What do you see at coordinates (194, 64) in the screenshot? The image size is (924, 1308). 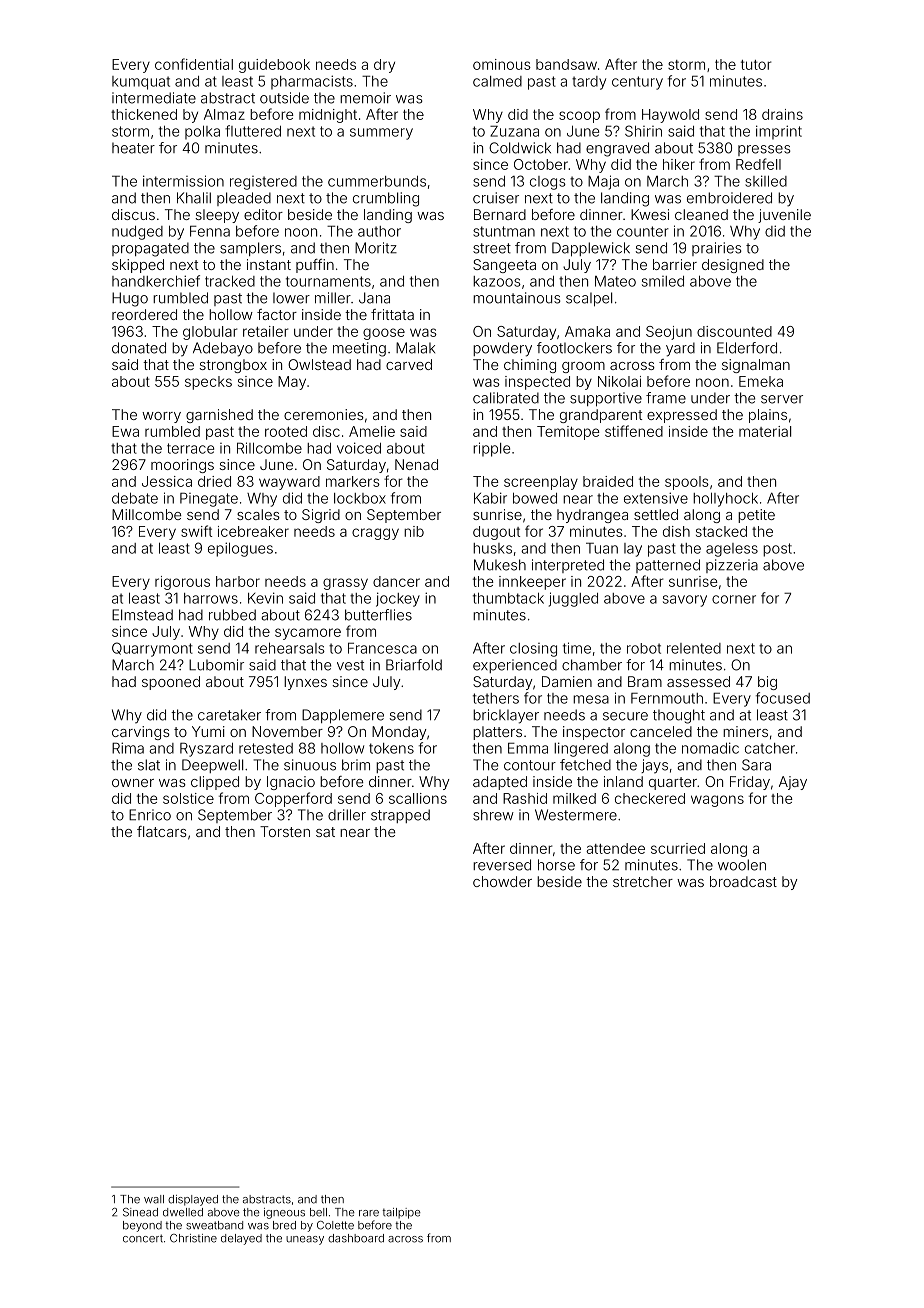 I see `confidential` at bounding box center [194, 64].
